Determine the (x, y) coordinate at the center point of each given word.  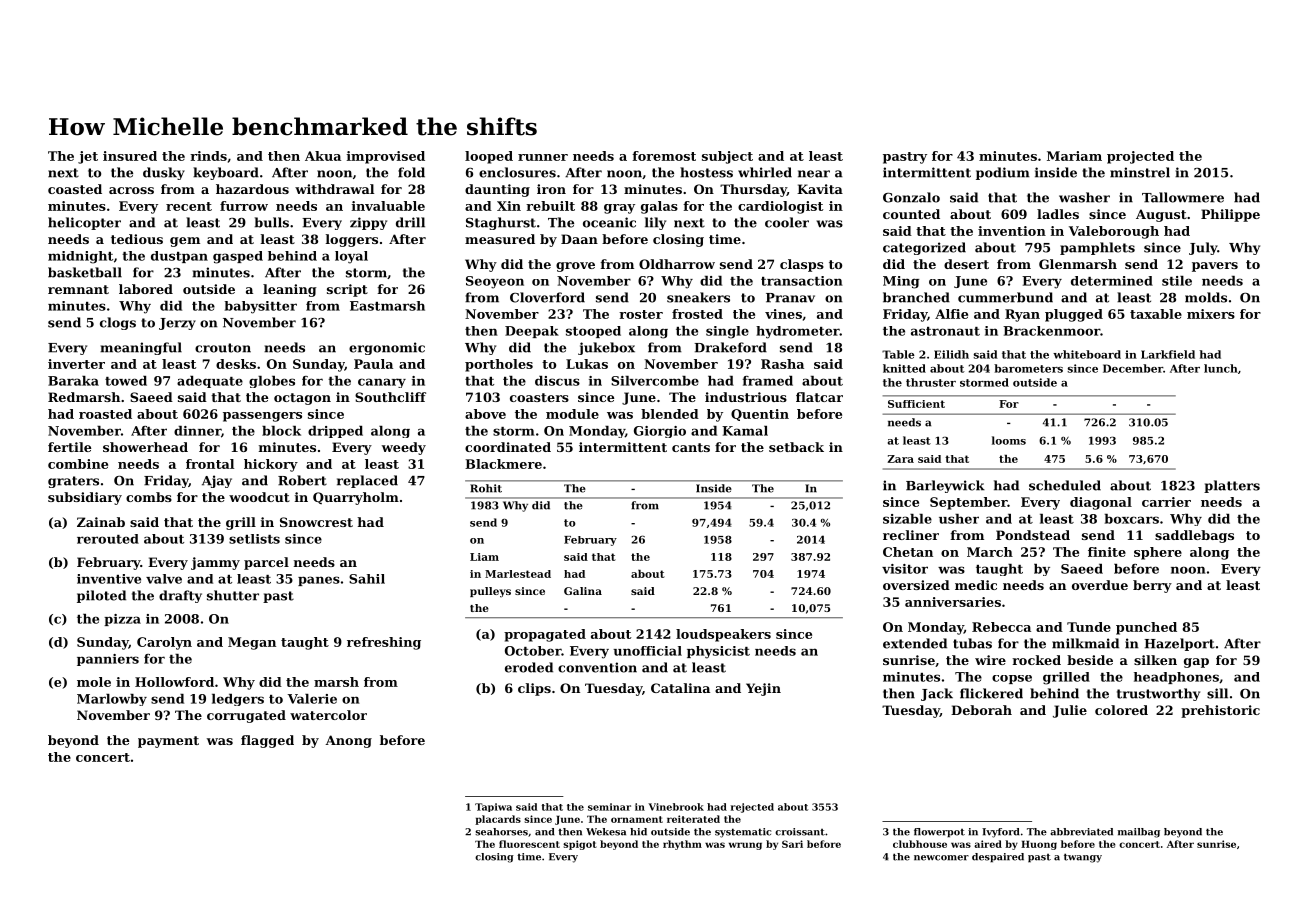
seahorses (501, 832)
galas (659, 207)
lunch (1221, 368)
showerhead (145, 447)
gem (185, 242)
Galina (583, 591)
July (1203, 248)
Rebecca (1001, 627)
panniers (108, 660)
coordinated (508, 447)
